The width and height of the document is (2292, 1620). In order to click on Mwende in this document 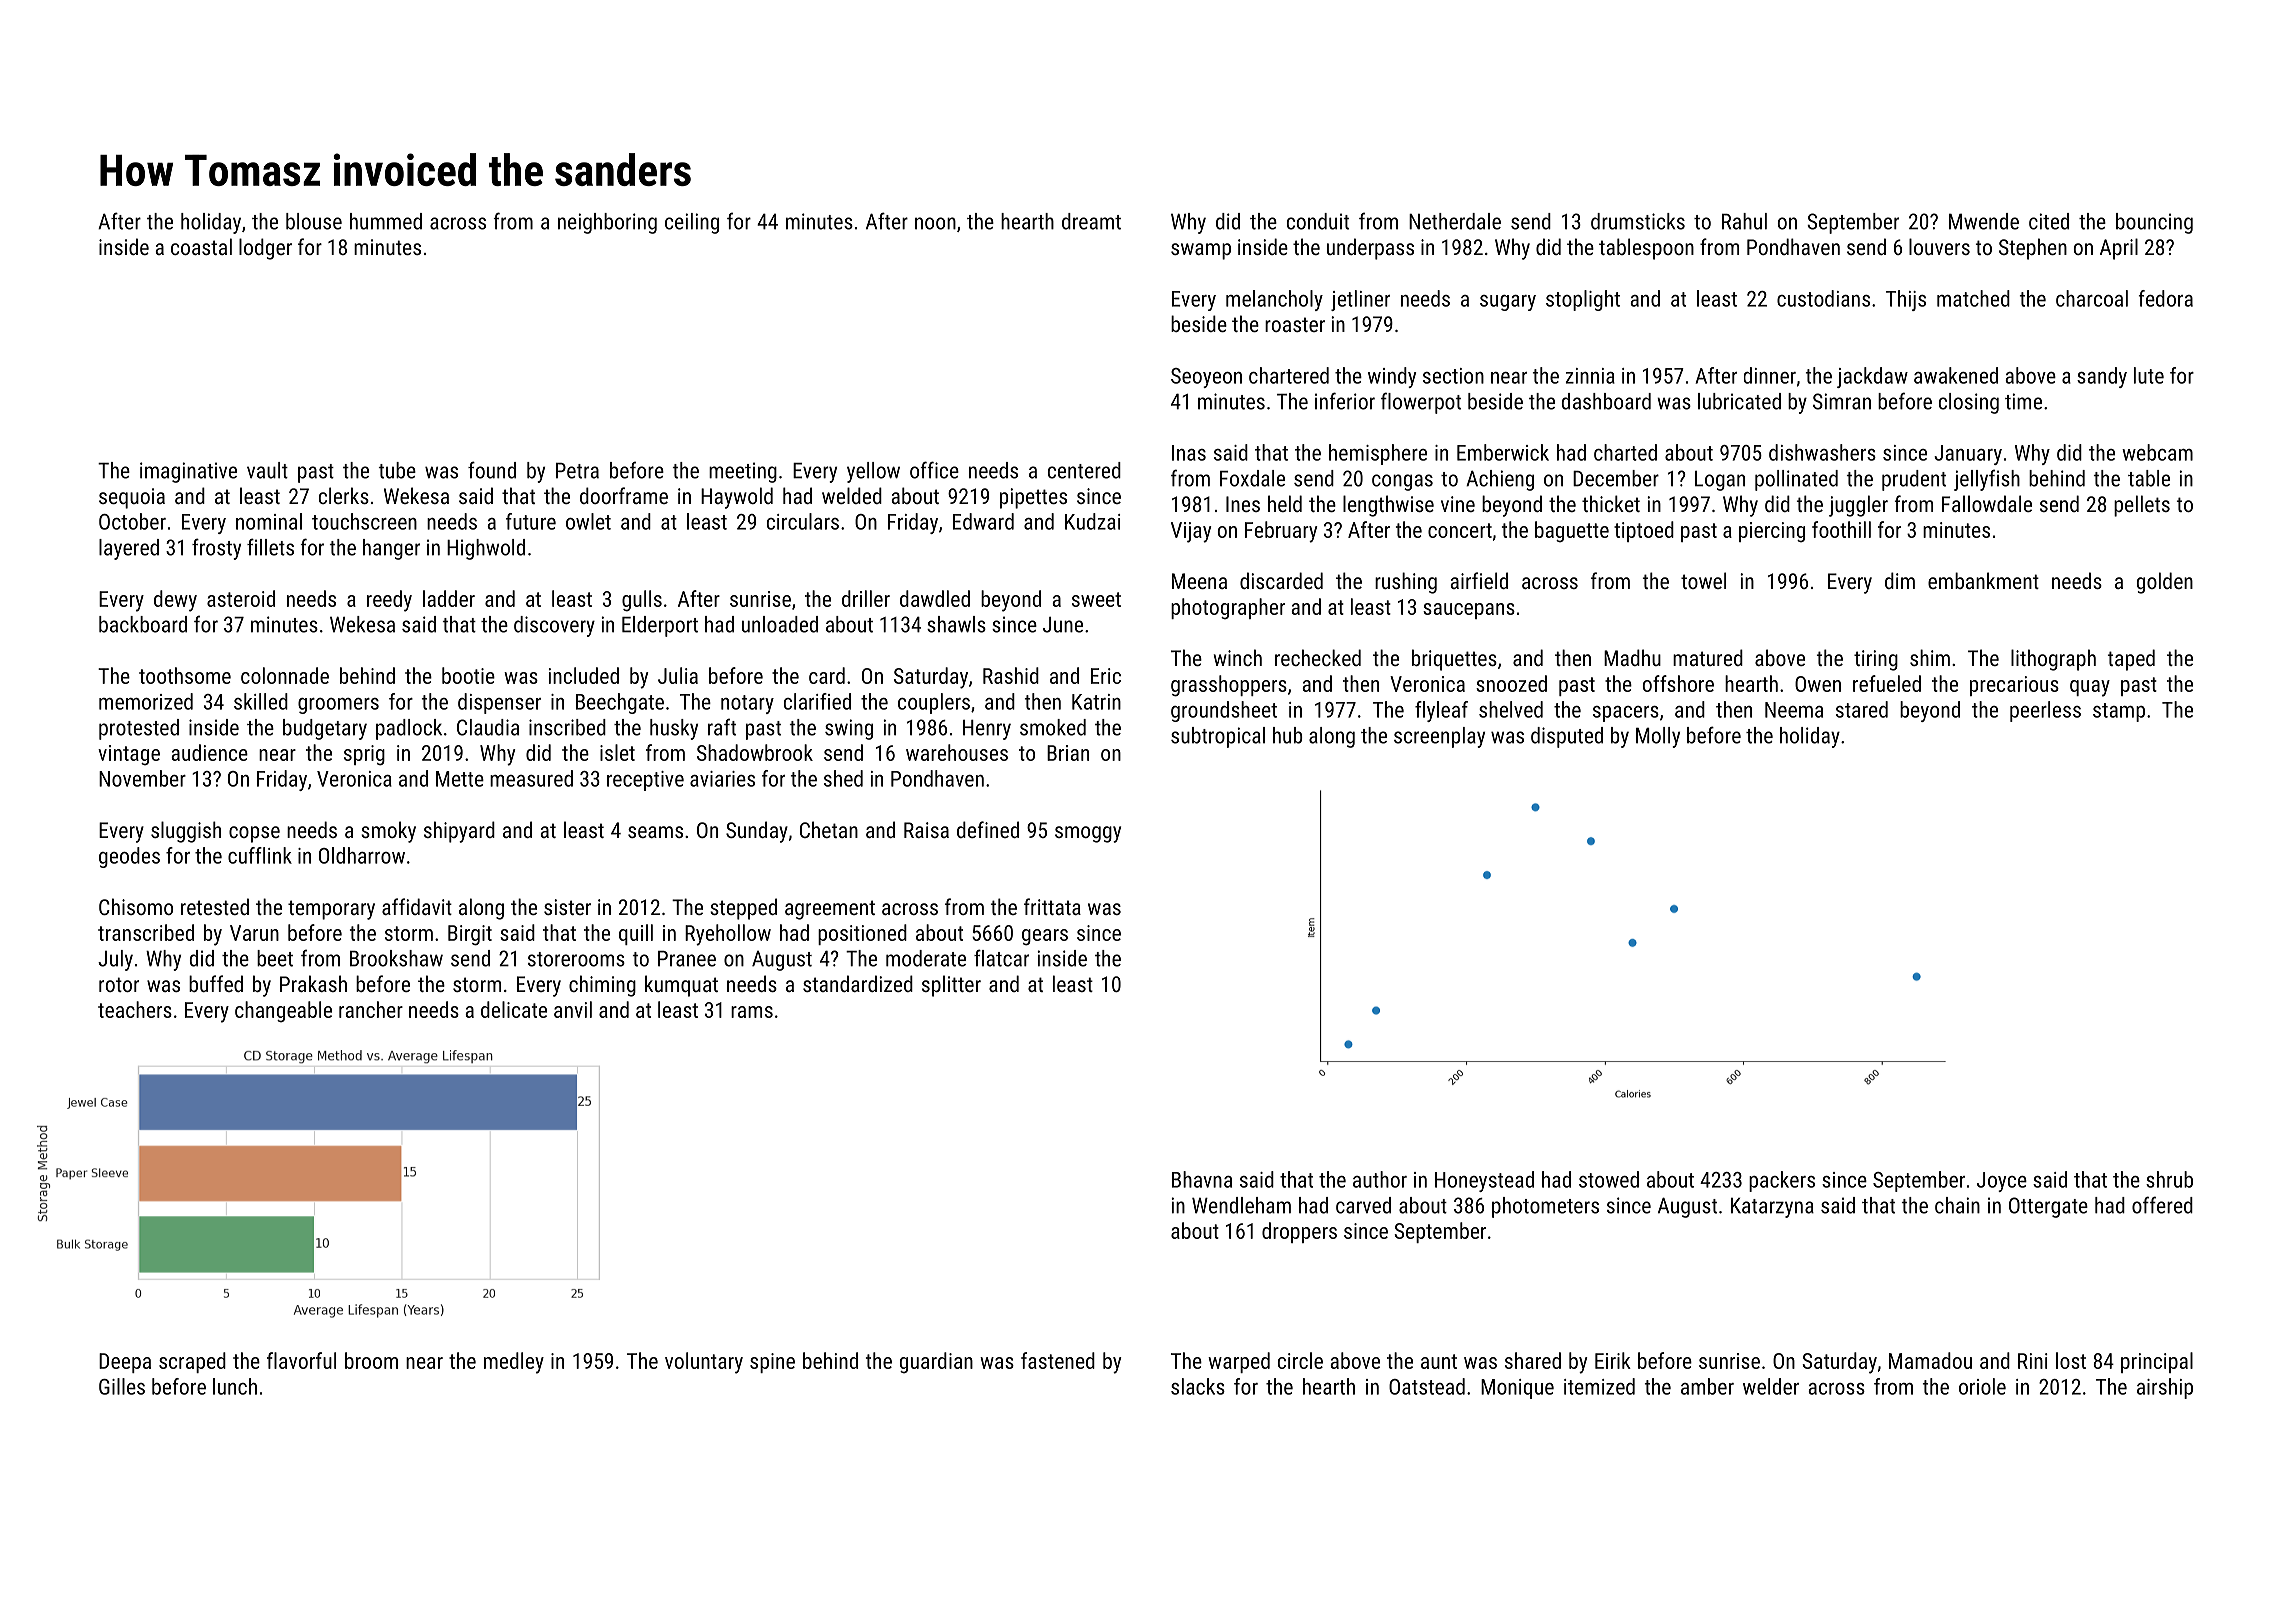, I will do `click(1984, 221)`.
